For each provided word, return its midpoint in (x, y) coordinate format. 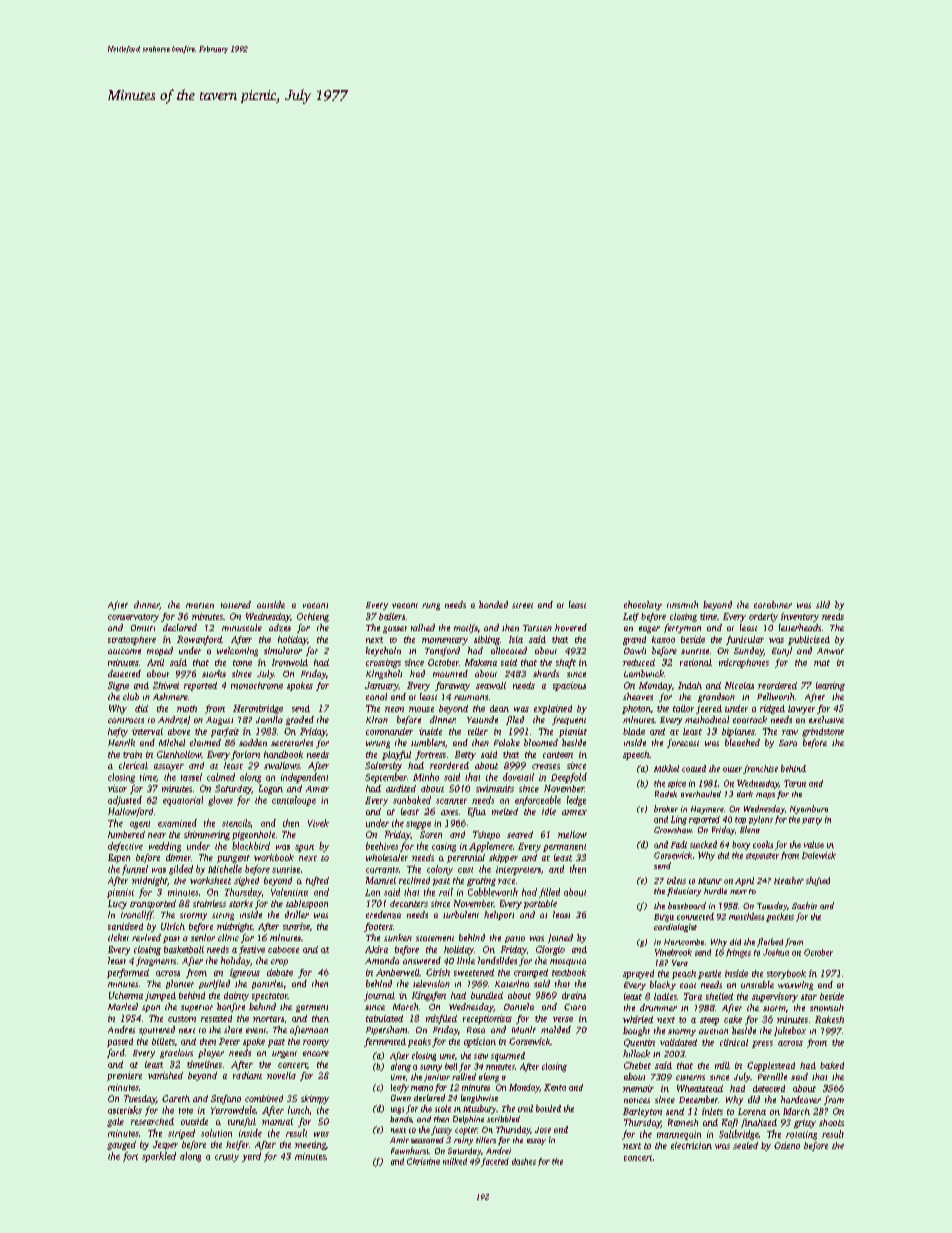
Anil (155, 662)
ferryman (682, 628)
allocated (509, 650)
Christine (423, 1161)
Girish (438, 972)
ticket (118, 937)
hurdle (715, 891)
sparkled (159, 1157)
